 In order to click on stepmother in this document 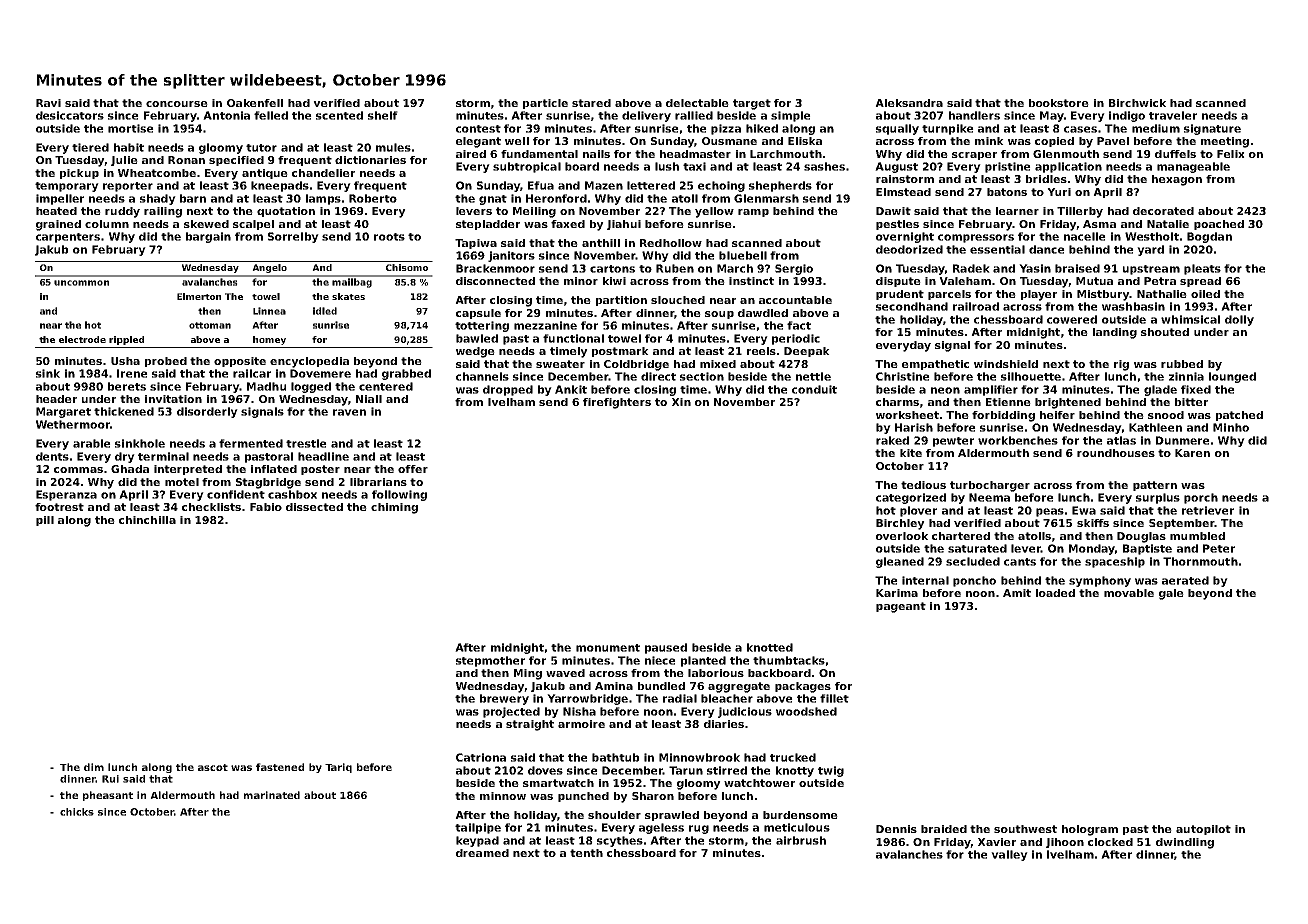, I will do `click(490, 661)`.
